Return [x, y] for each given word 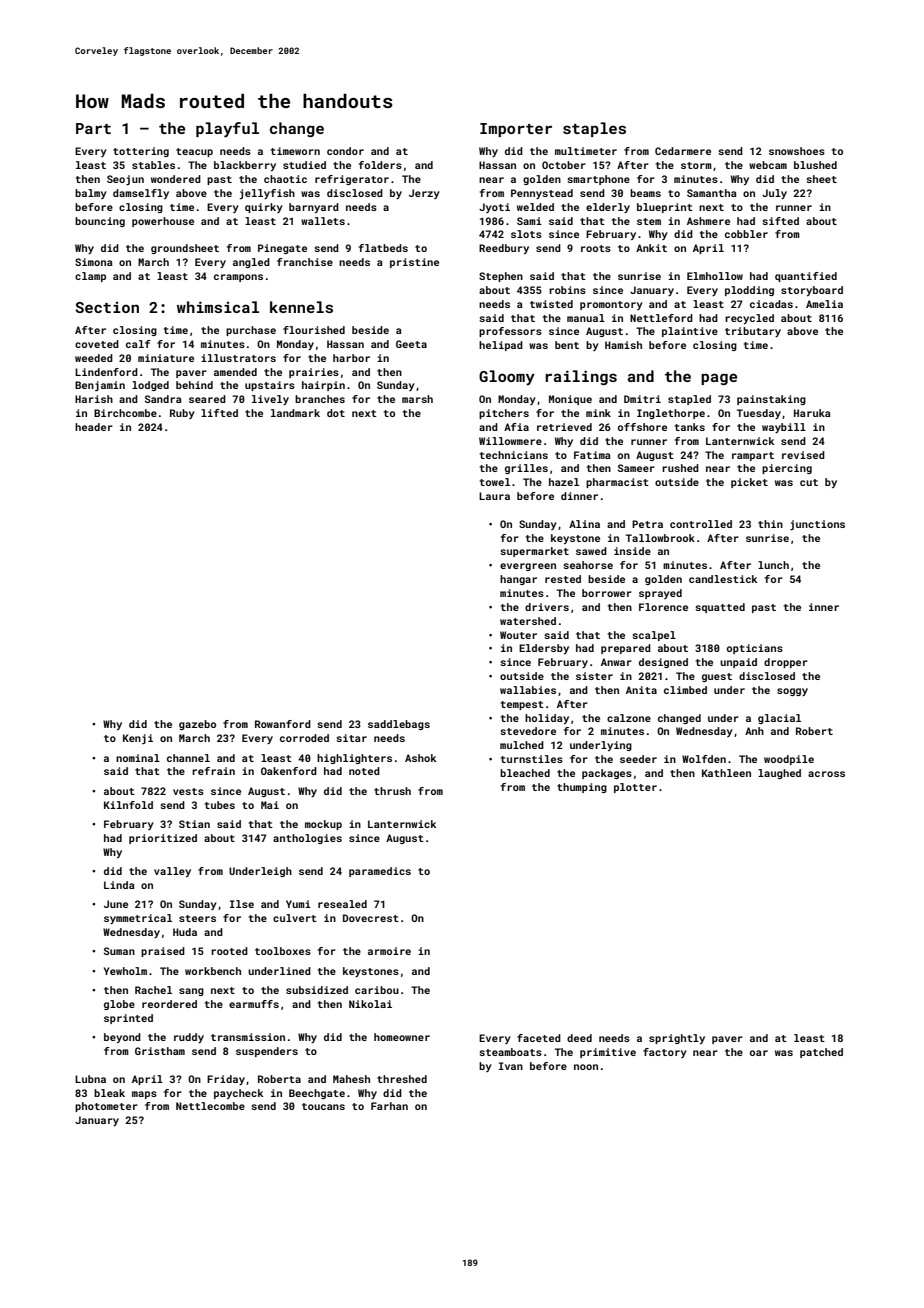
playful [227, 130]
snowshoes [797, 151]
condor [345, 151]
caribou [377, 990]
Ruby [182, 414]
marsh [417, 399]
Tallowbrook [660, 538]
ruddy [189, 1038]
